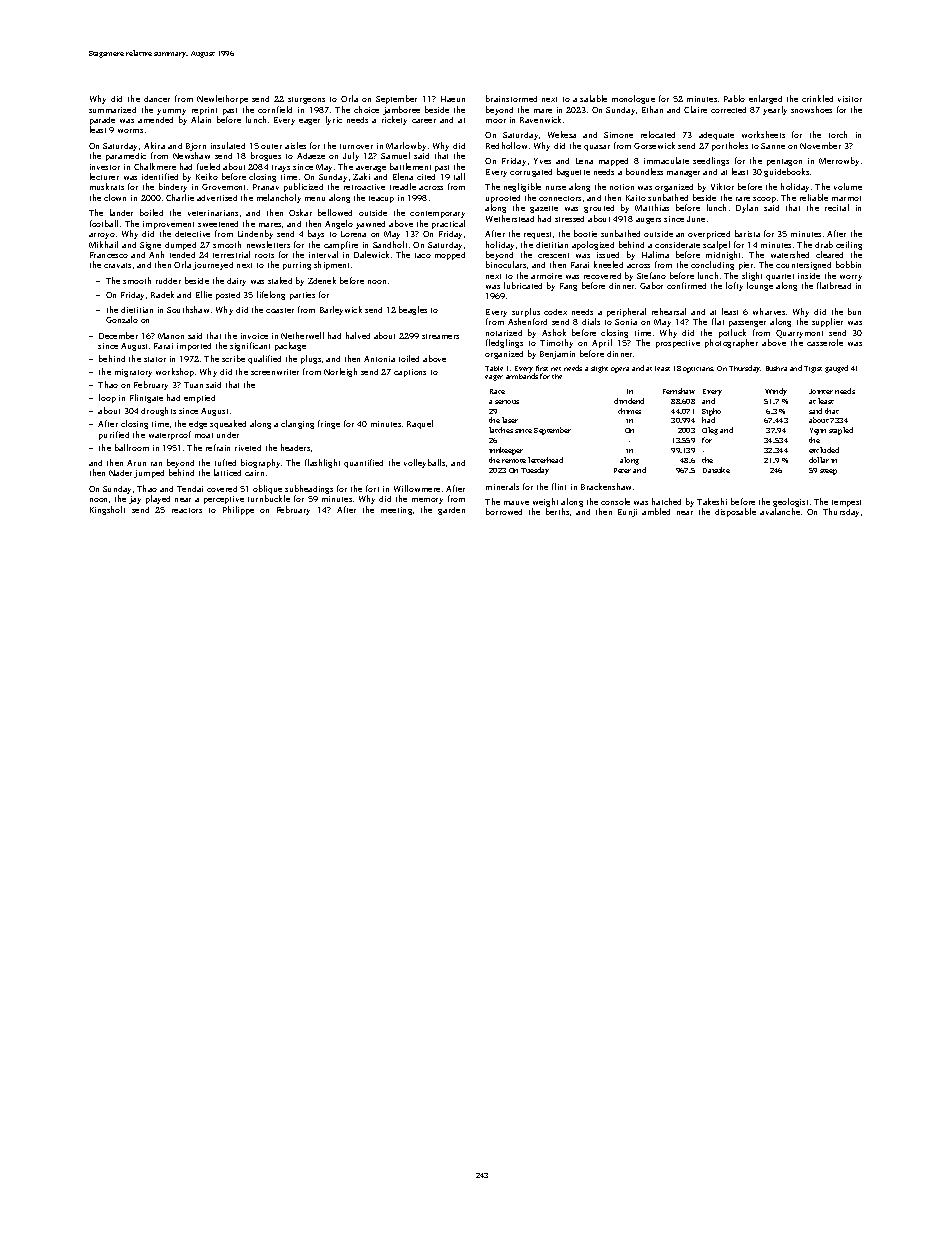 Image resolution: width=952 pixels, height=1233 pixels. I want to click on Tendai, so click(190, 489).
